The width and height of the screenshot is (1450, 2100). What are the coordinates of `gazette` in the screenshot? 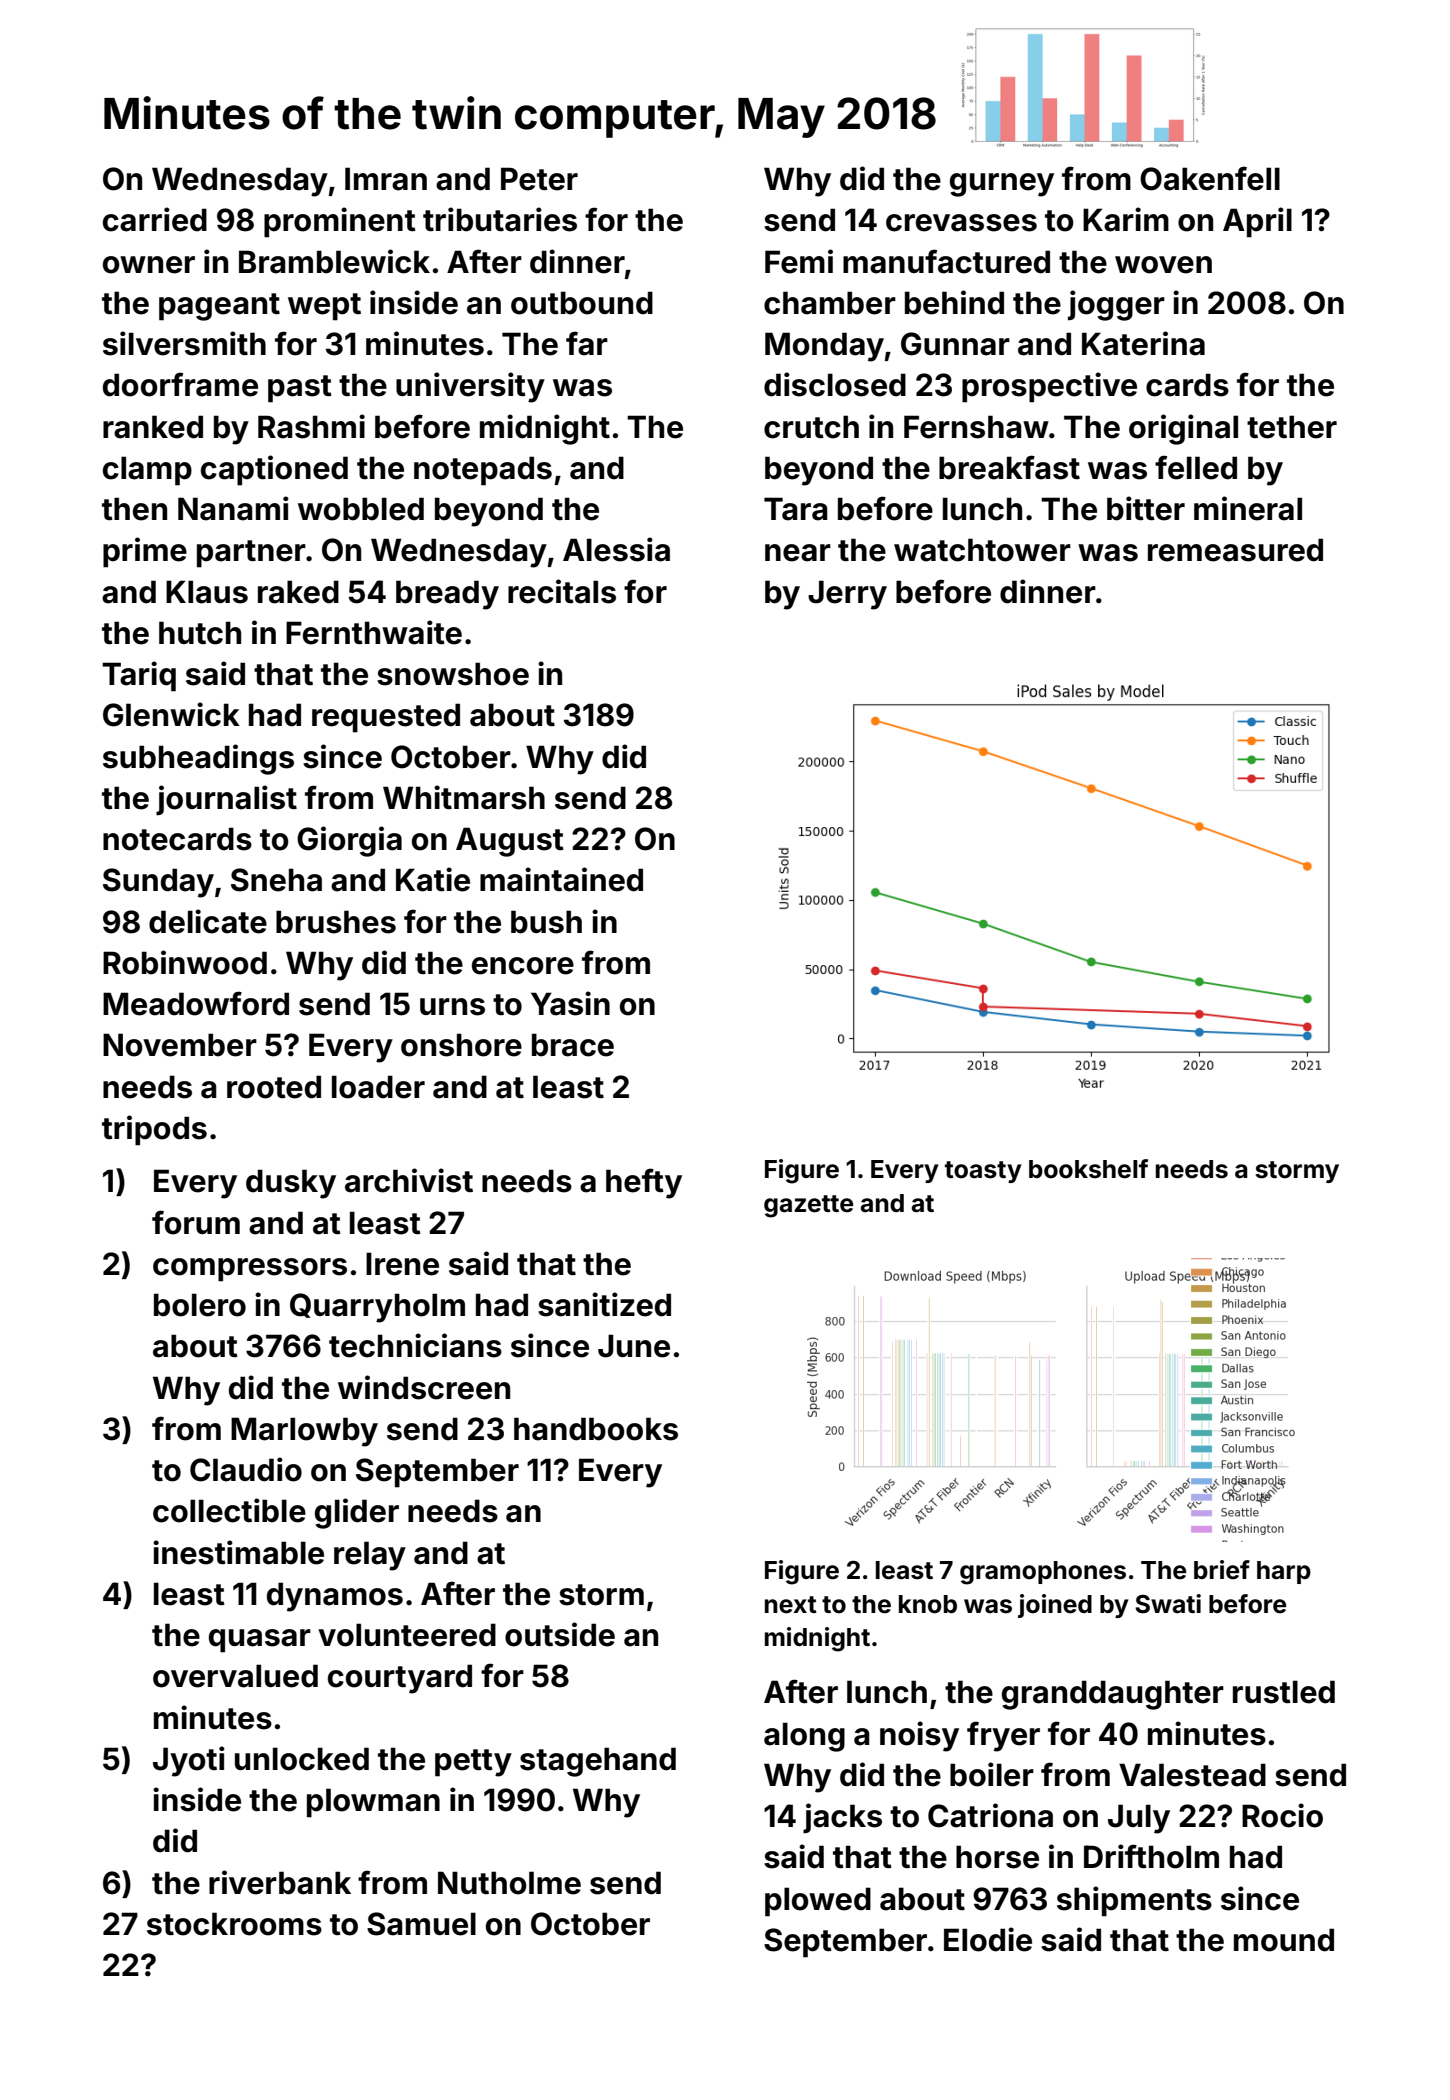 It's located at (808, 1206).
